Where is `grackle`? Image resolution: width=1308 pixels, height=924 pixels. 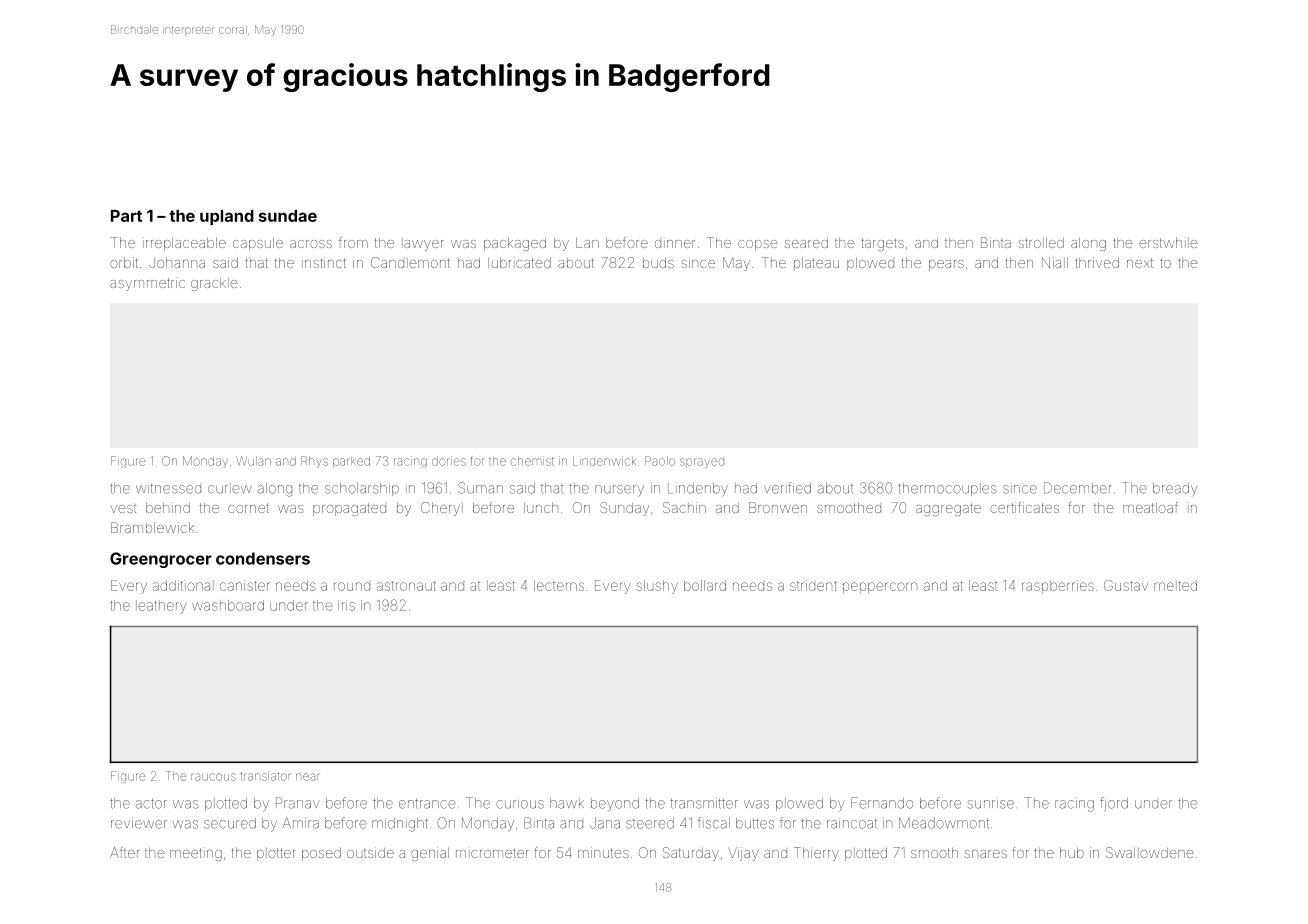 grackle is located at coordinates (214, 284).
